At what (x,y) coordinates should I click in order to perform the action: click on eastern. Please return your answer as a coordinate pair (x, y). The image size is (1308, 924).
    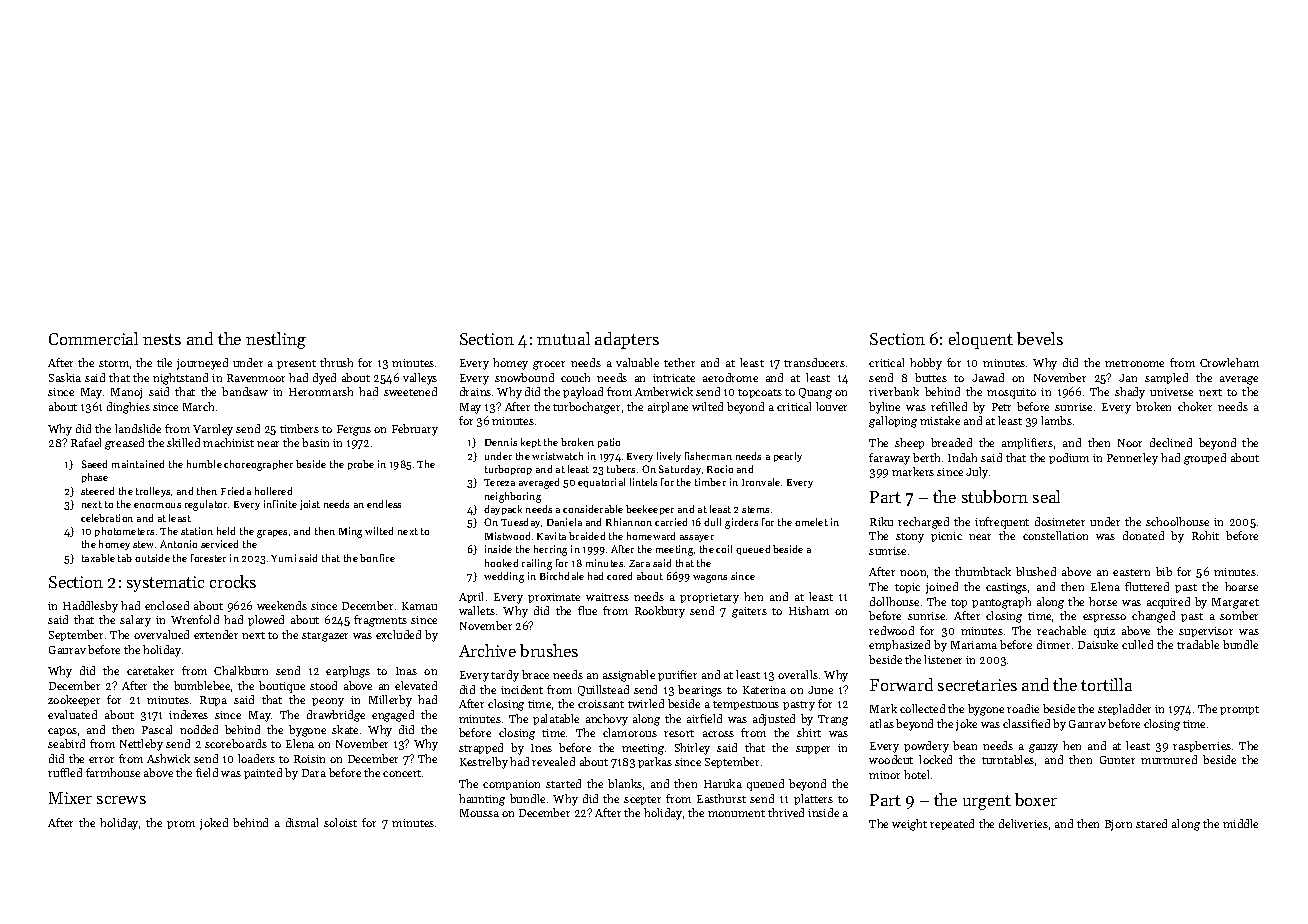
    Looking at the image, I should click on (1131, 572).
